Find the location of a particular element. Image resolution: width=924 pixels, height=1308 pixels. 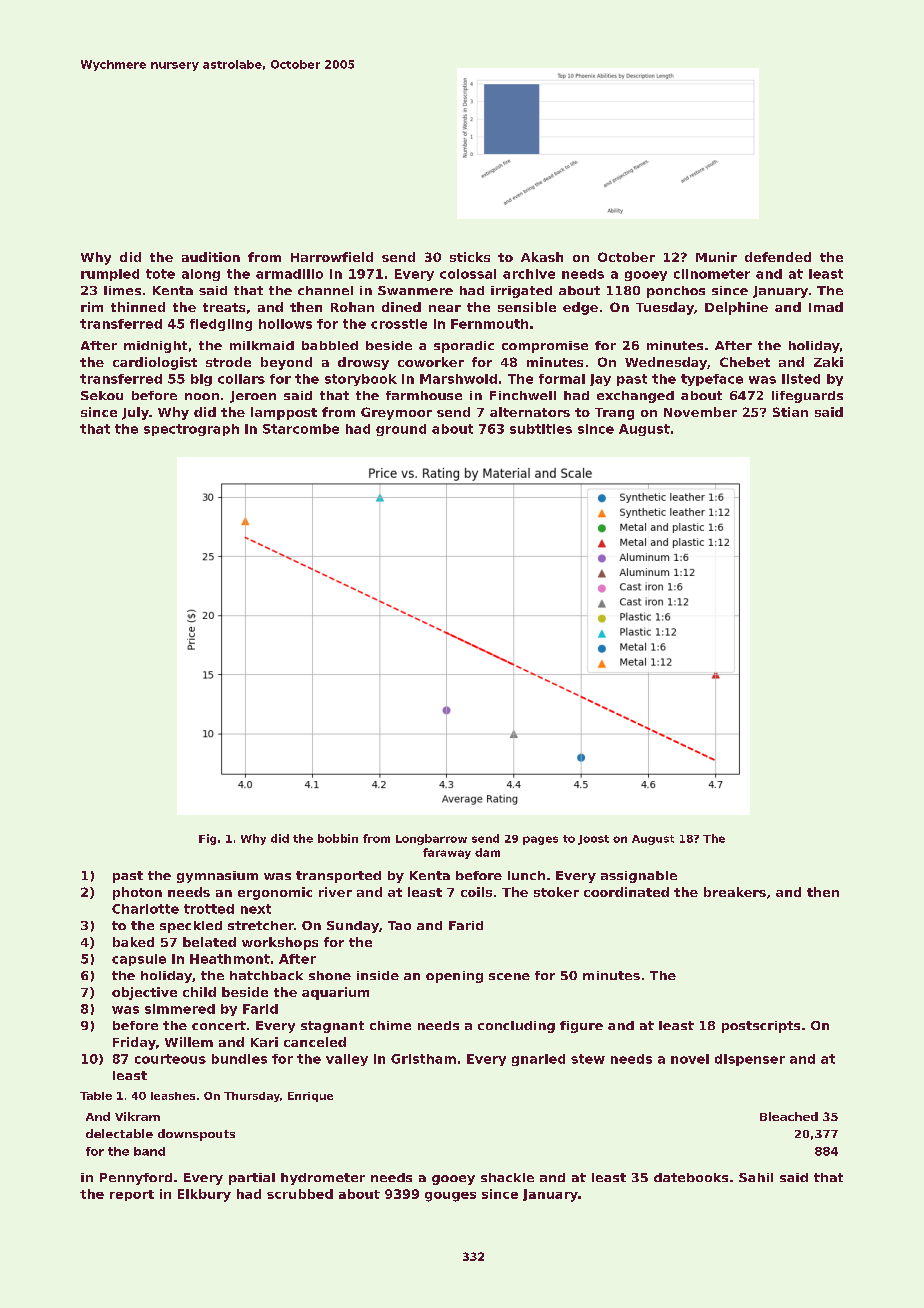

shone is located at coordinates (330, 975).
